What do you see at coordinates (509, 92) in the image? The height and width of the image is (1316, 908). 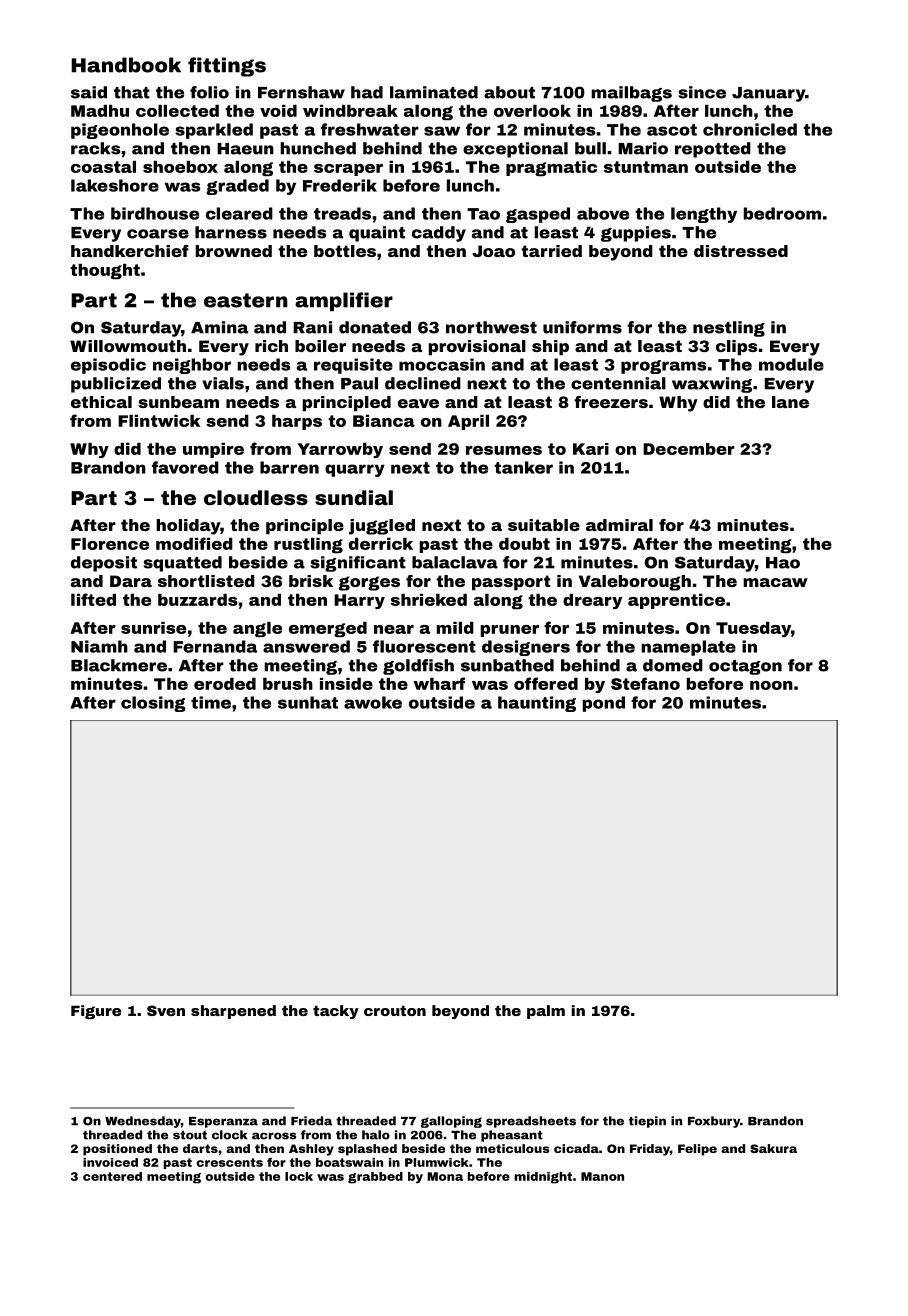 I see `about` at bounding box center [509, 92].
